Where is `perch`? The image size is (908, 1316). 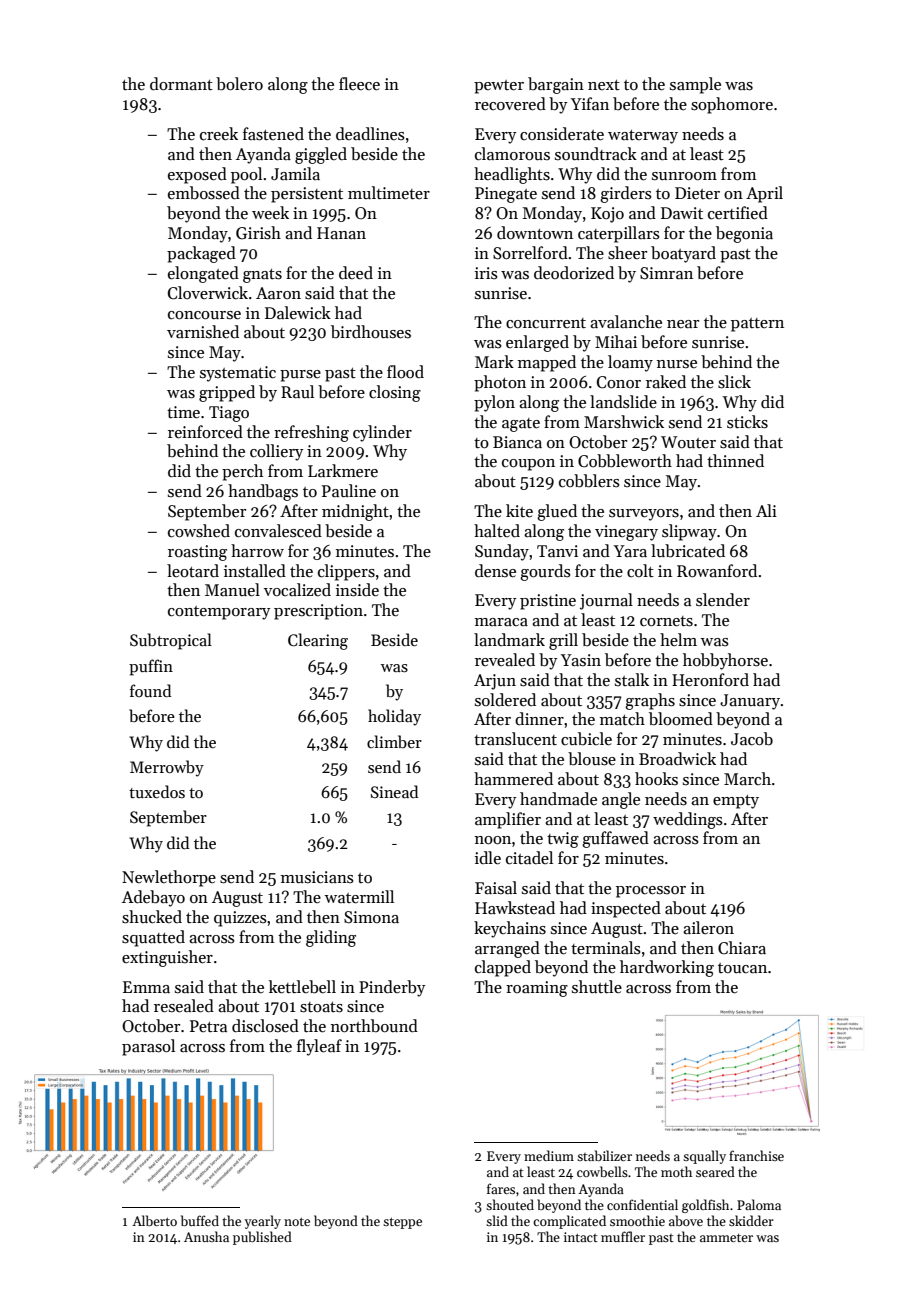
perch is located at coordinates (242, 472).
